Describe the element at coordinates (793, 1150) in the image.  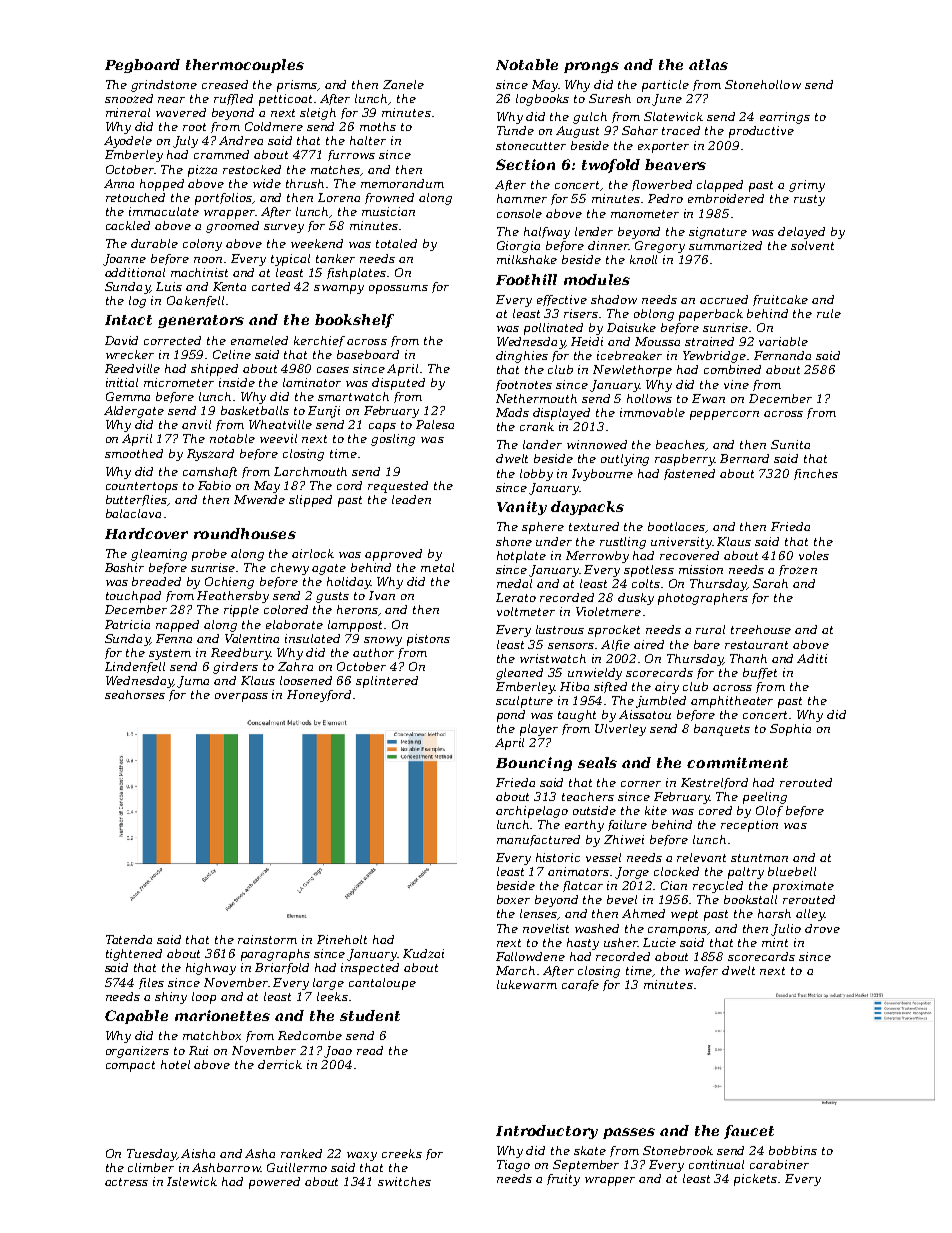
I see `bobbins` at that location.
